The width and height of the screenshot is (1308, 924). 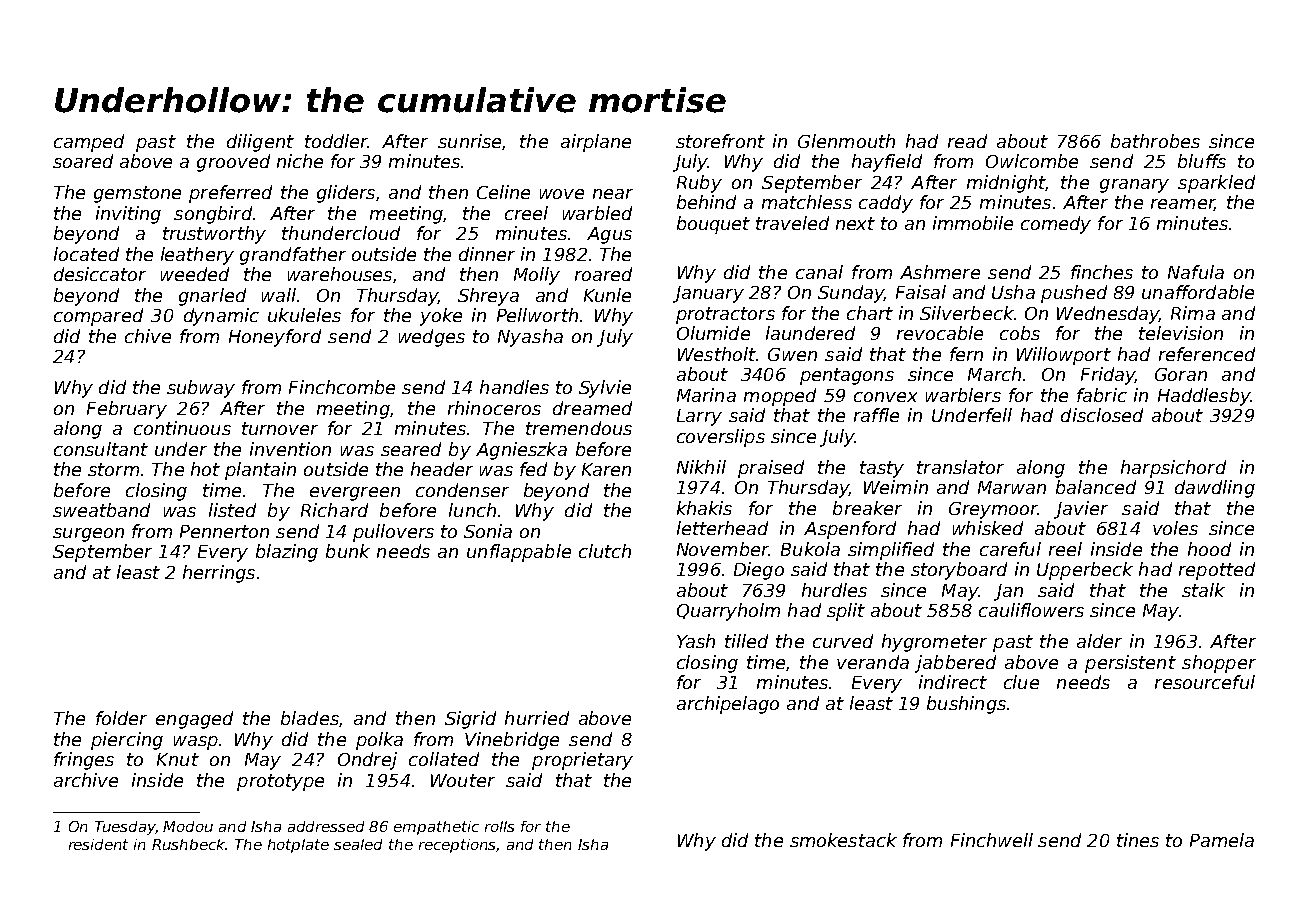 What do you see at coordinates (1108, 315) in the screenshot?
I see `Wednesday` at bounding box center [1108, 315].
